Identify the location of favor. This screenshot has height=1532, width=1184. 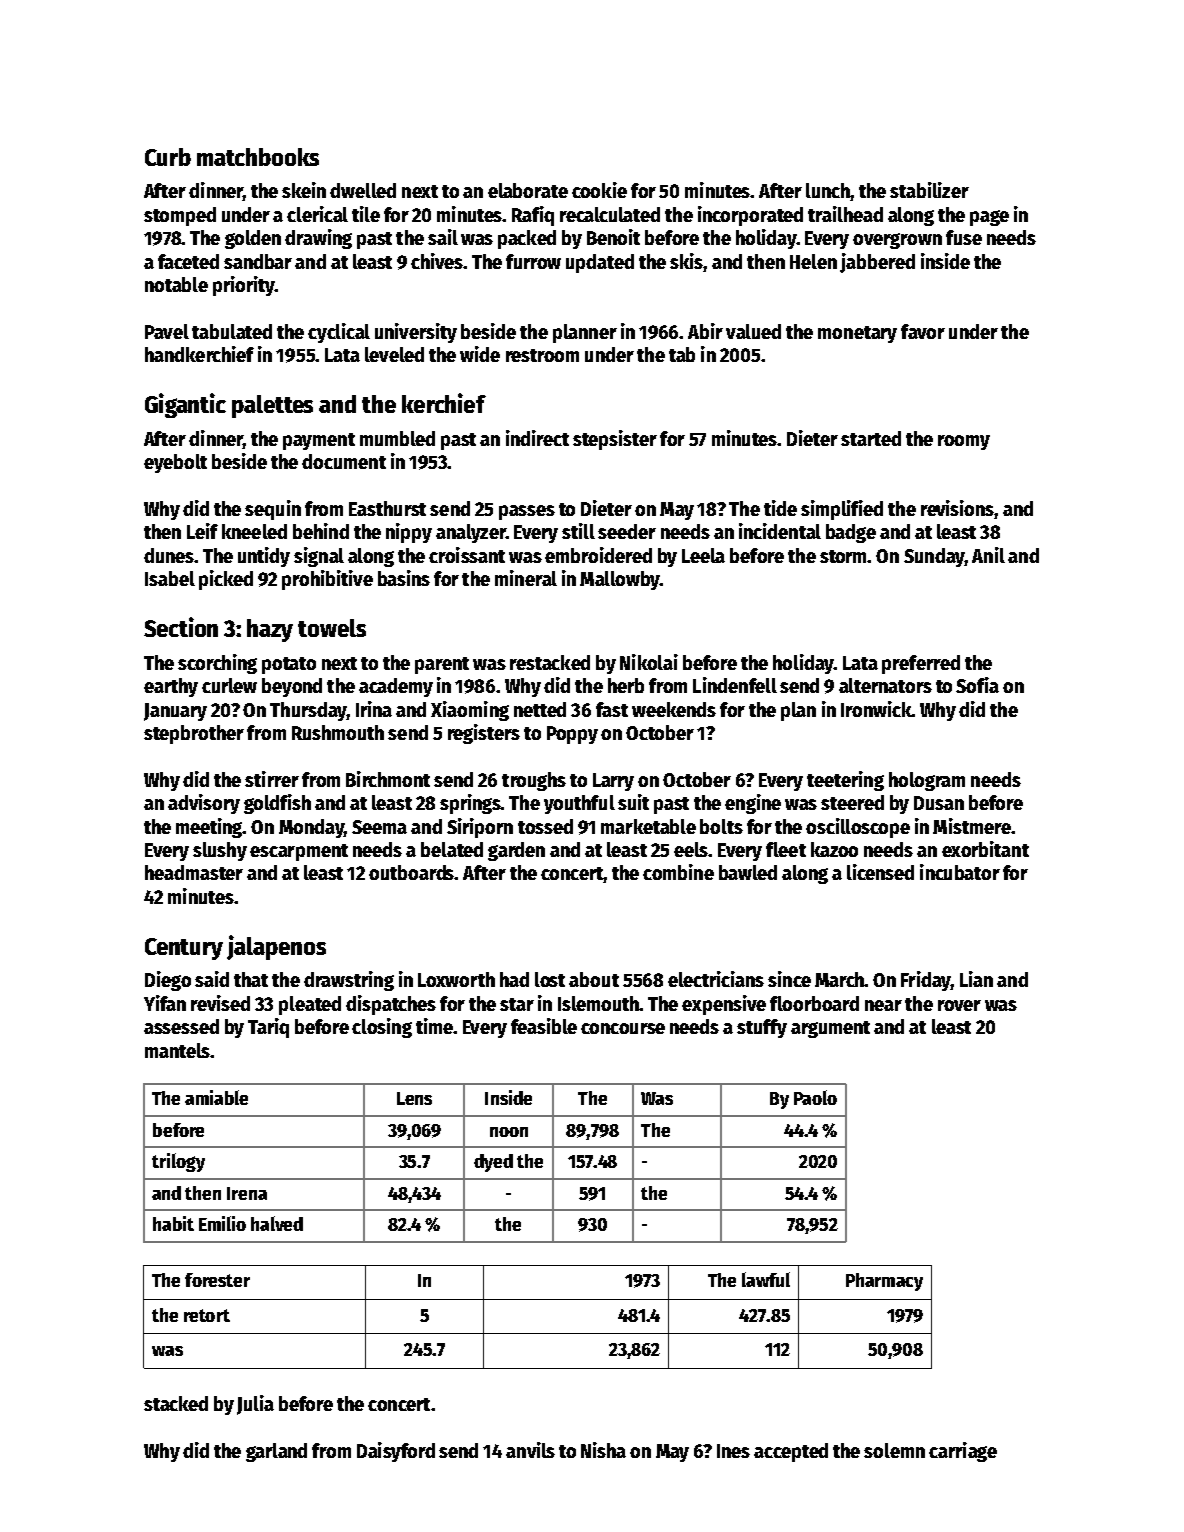
(923, 331).
